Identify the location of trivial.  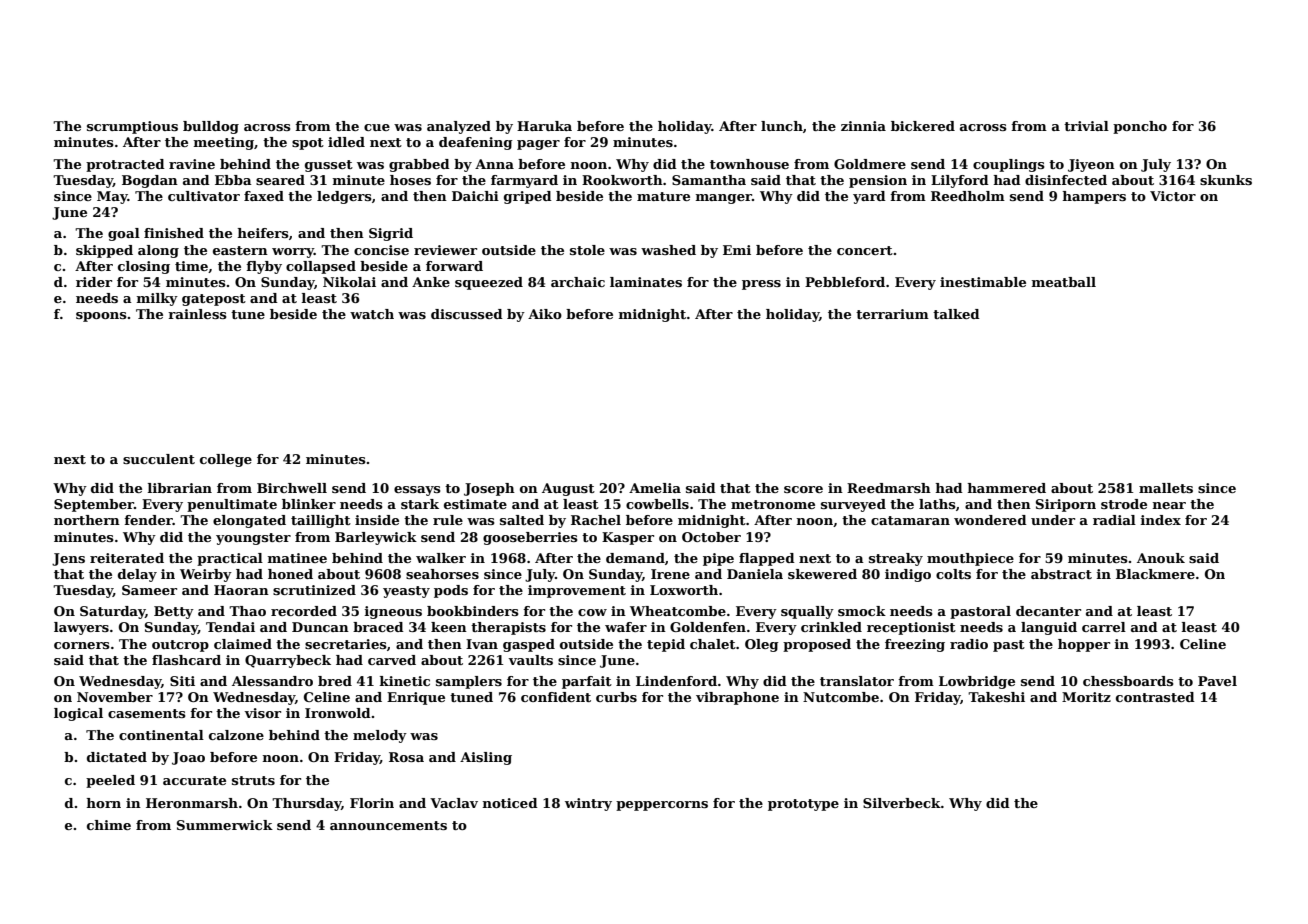
(1086, 126).
